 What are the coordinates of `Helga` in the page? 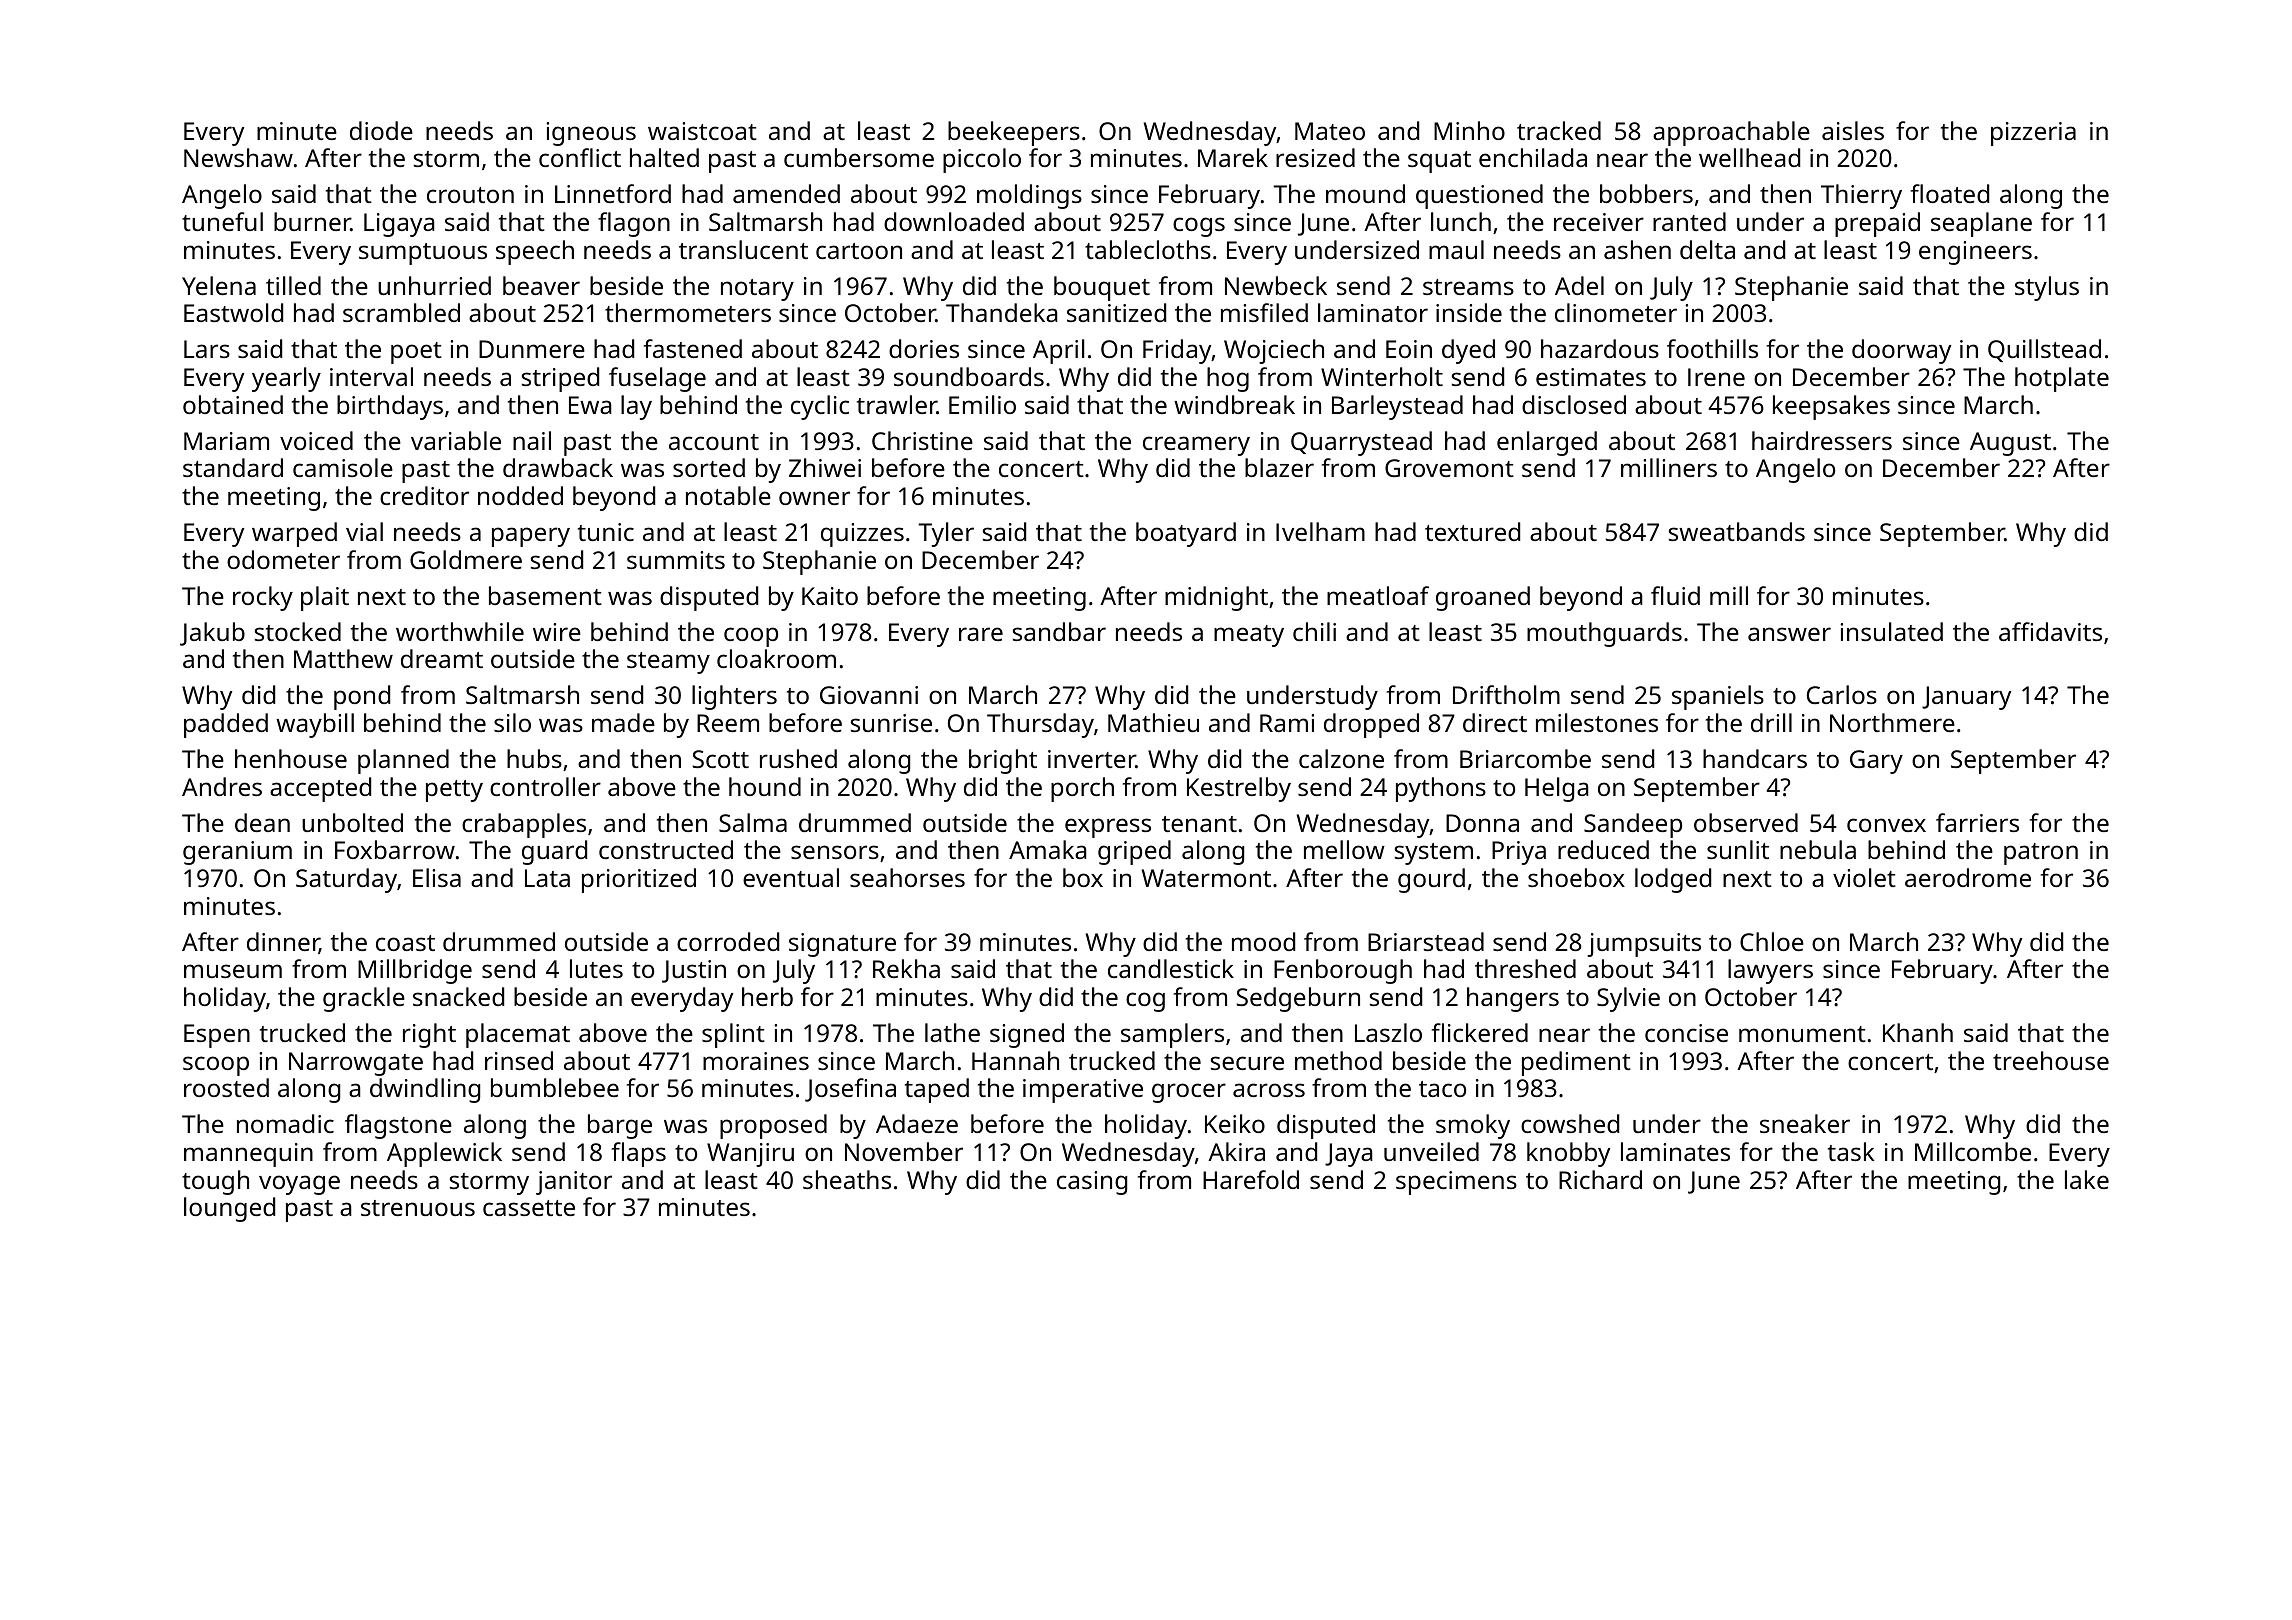 It's located at (1557, 789).
